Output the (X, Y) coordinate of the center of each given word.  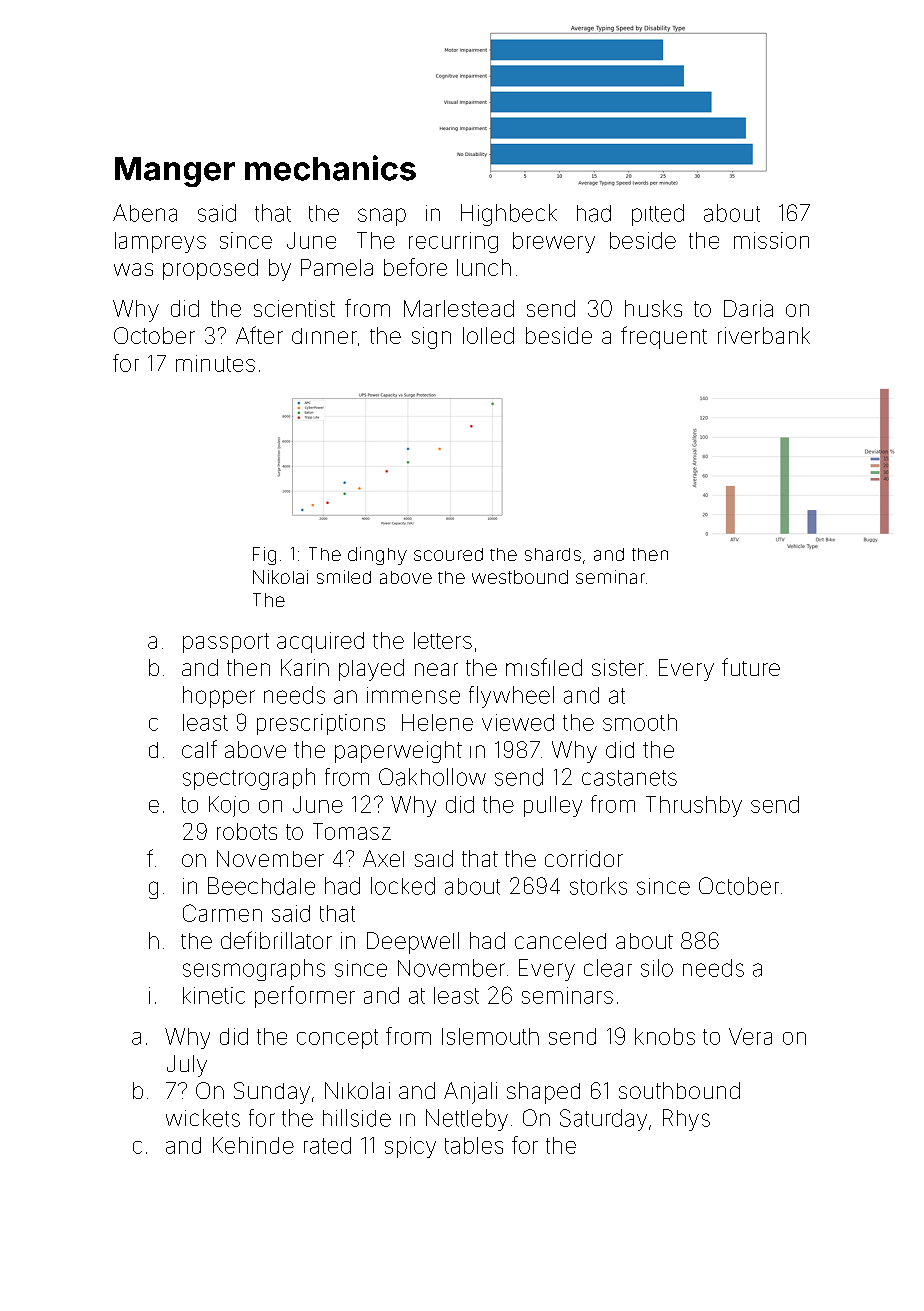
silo (657, 968)
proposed (210, 269)
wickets (203, 1118)
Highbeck (509, 215)
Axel (383, 858)
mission (771, 240)
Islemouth (490, 1036)
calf (199, 749)
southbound (679, 1090)
